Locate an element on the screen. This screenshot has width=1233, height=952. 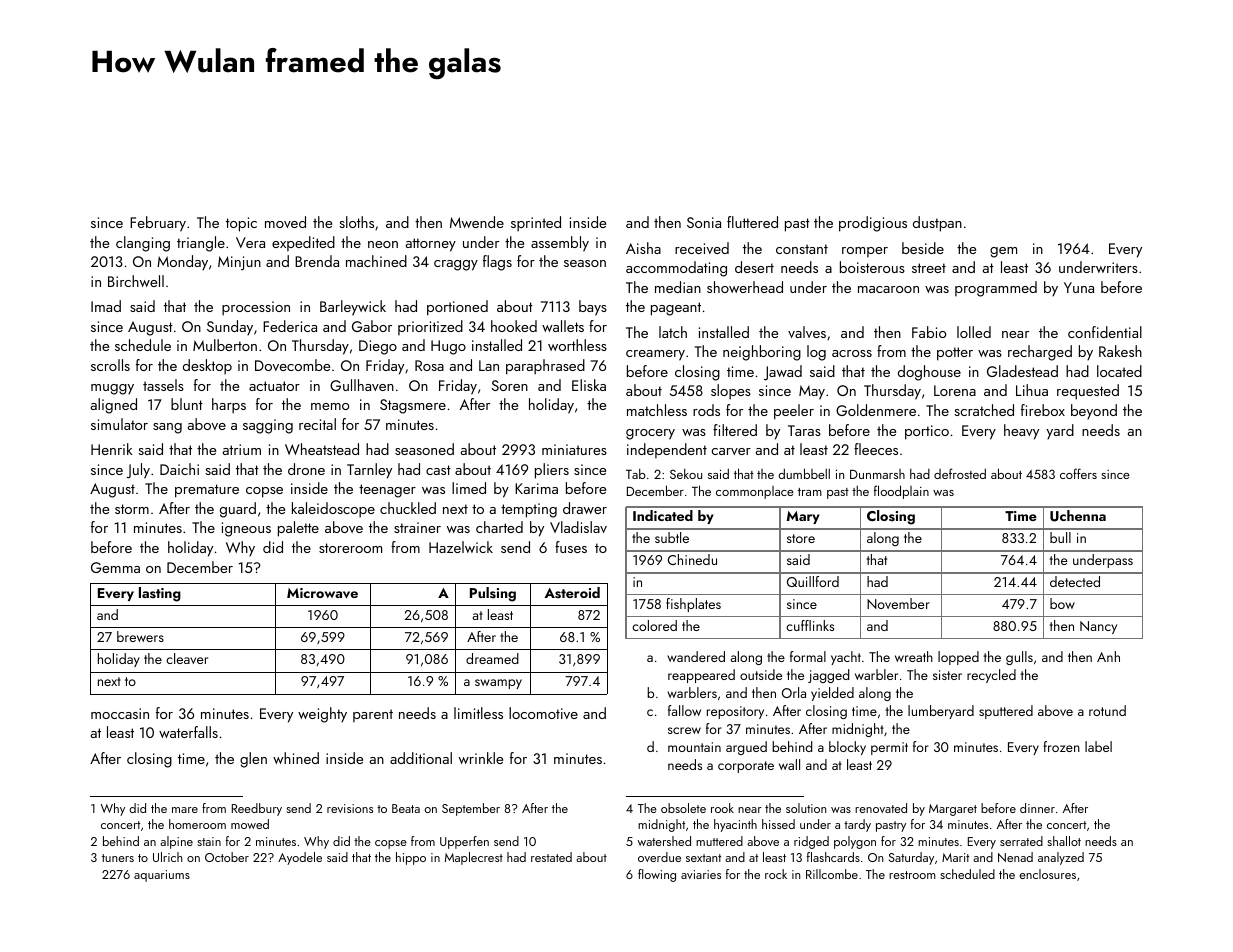
revisions is located at coordinates (350, 808).
